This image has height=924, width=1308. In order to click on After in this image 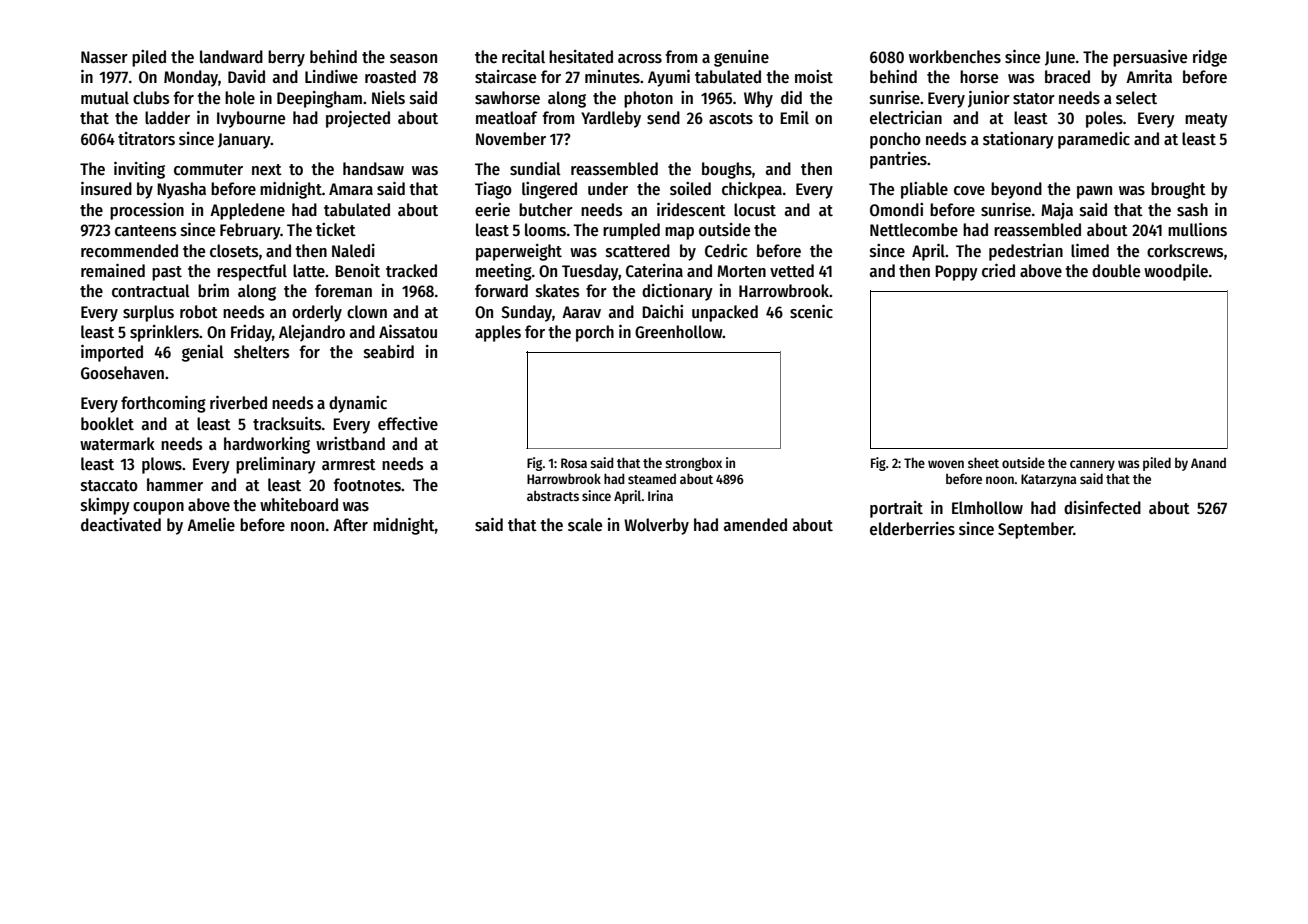, I will do `click(350, 525)`.
